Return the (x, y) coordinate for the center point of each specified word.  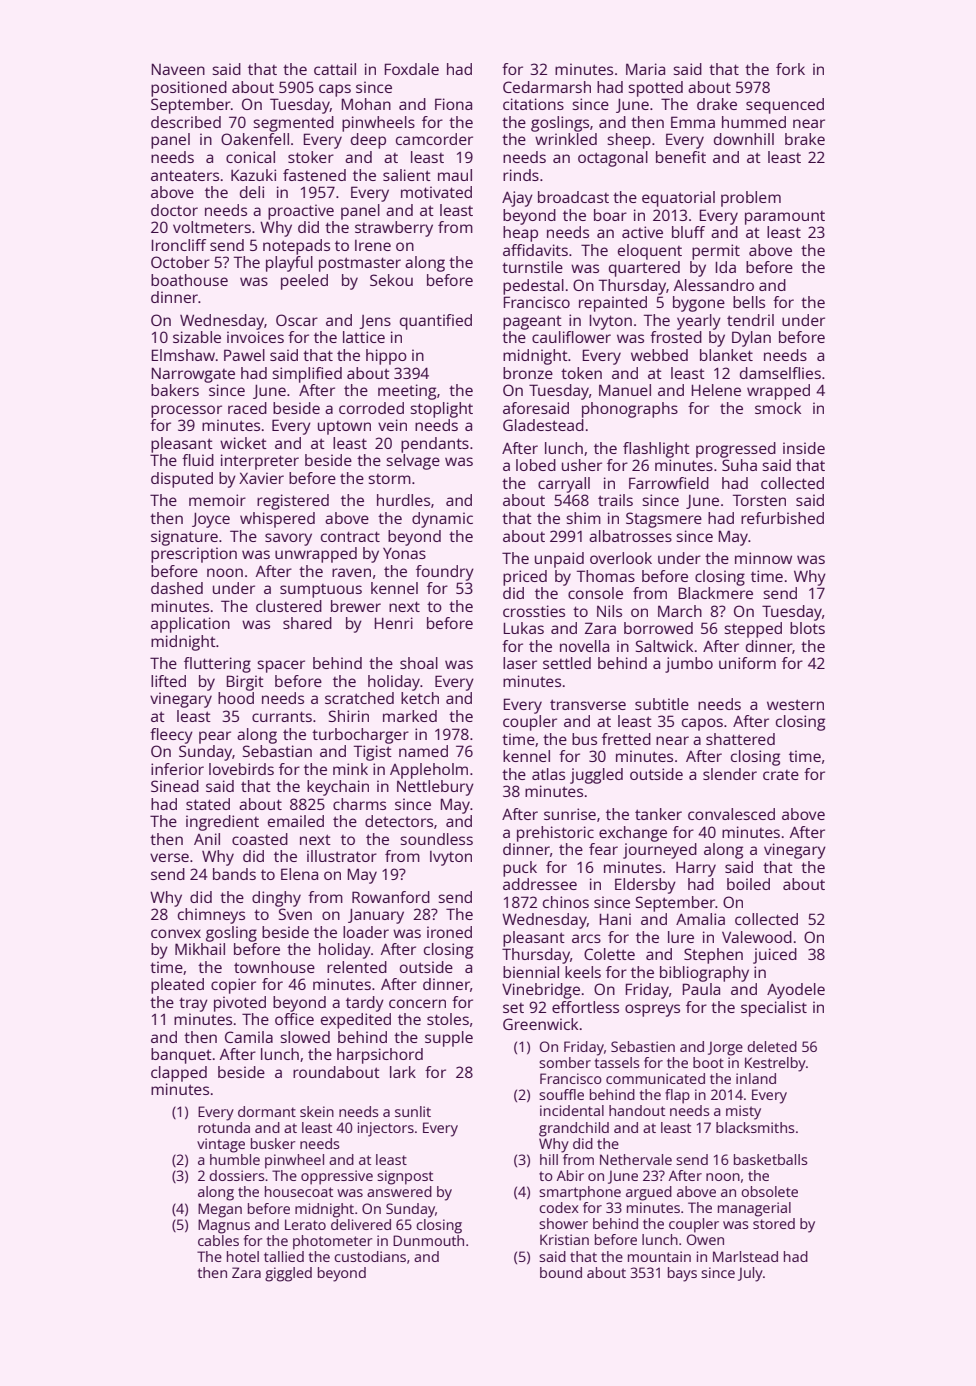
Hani (615, 919)
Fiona (453, 104)
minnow (763, 558)
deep (368, 141)
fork (790, 69)
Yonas (404, 553)
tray (193, 1004)
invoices (255, 337)
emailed (296, 821)
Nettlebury (435, 788)
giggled (288, 1274)
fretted (626, 739)
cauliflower (571, 337)
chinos (566, 902)
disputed (182, 480)
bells (749, 302)
